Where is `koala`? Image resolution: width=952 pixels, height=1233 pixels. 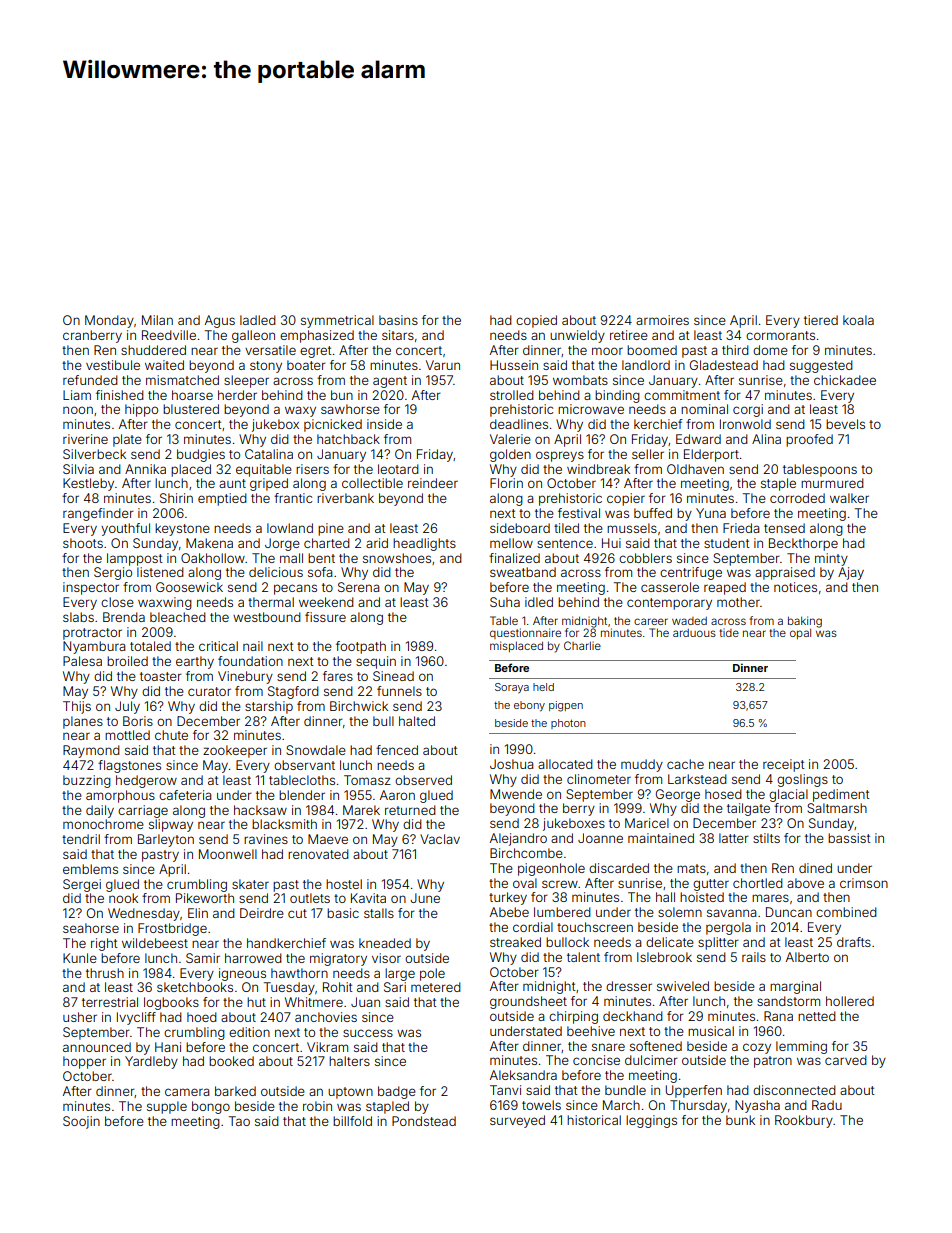
koala is located at coordinates (858, 320).
